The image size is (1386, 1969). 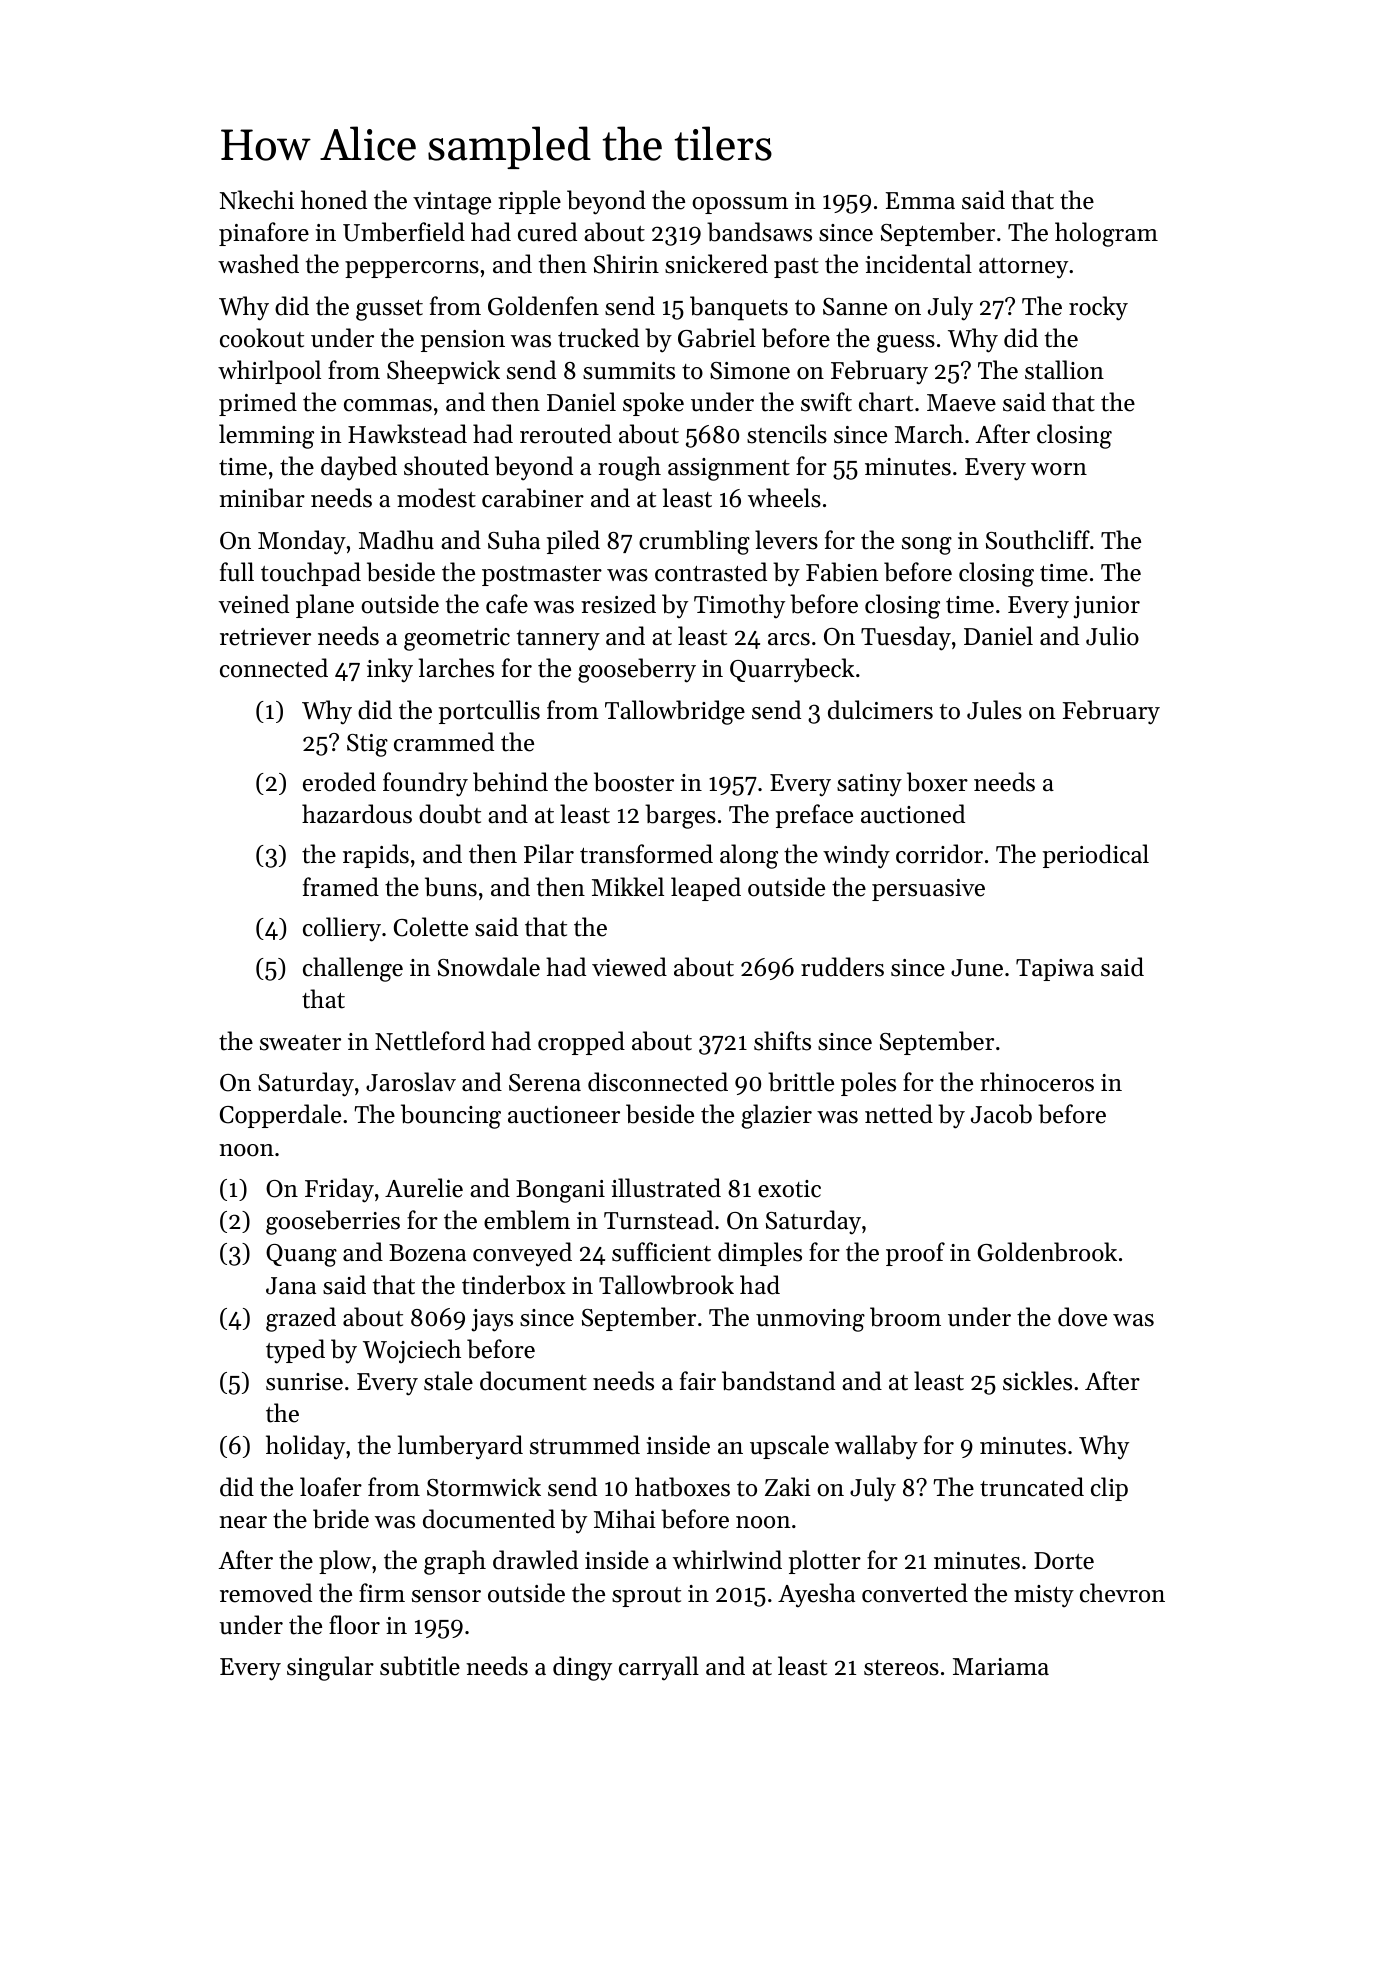 I want to click on resized, so click(x=618, y=604).
